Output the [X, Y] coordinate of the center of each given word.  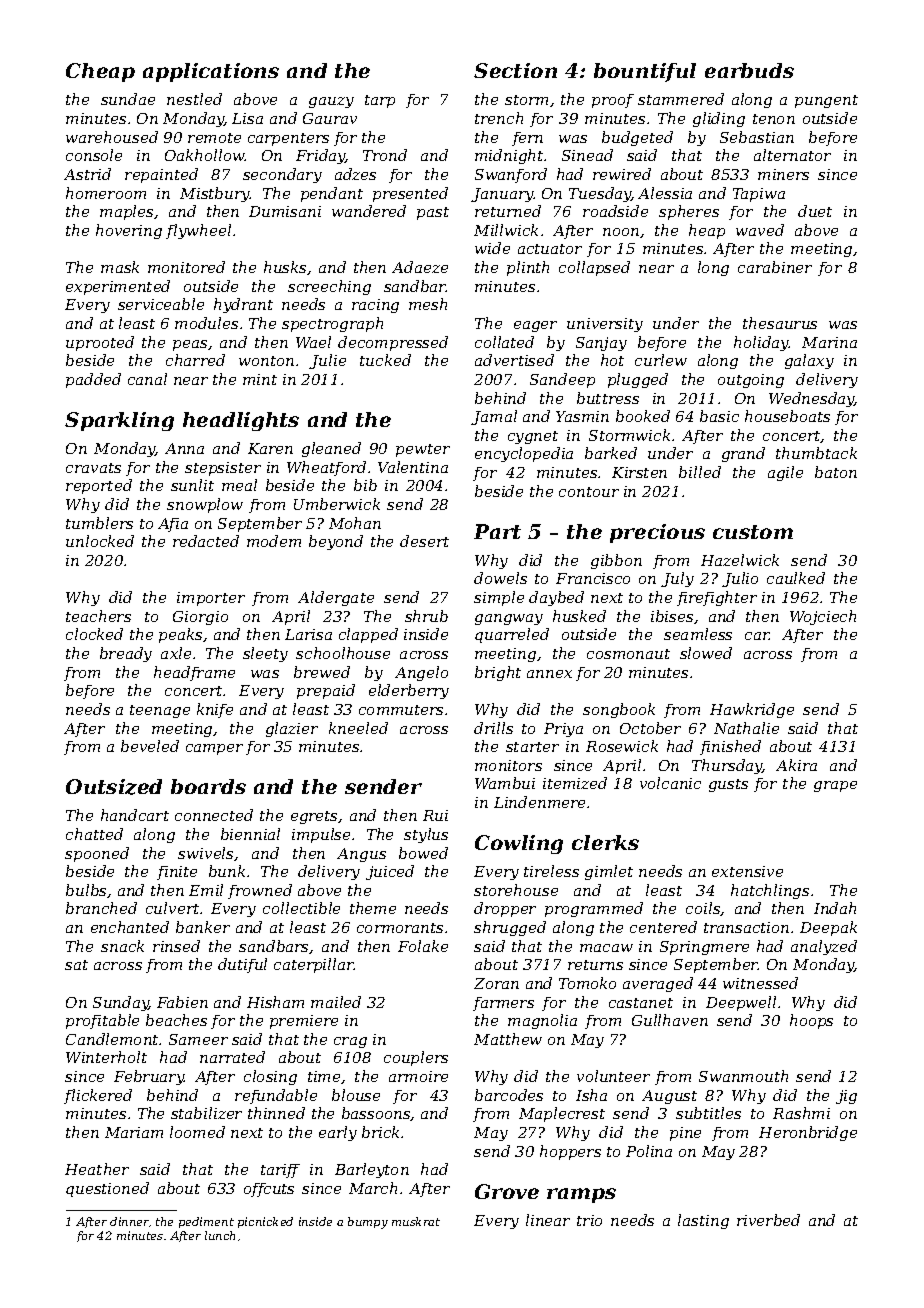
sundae [128, 99]
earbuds [749, 70]
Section [515, 70]
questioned [107, 1189]
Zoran [496, 983]
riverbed [768, 1220]
